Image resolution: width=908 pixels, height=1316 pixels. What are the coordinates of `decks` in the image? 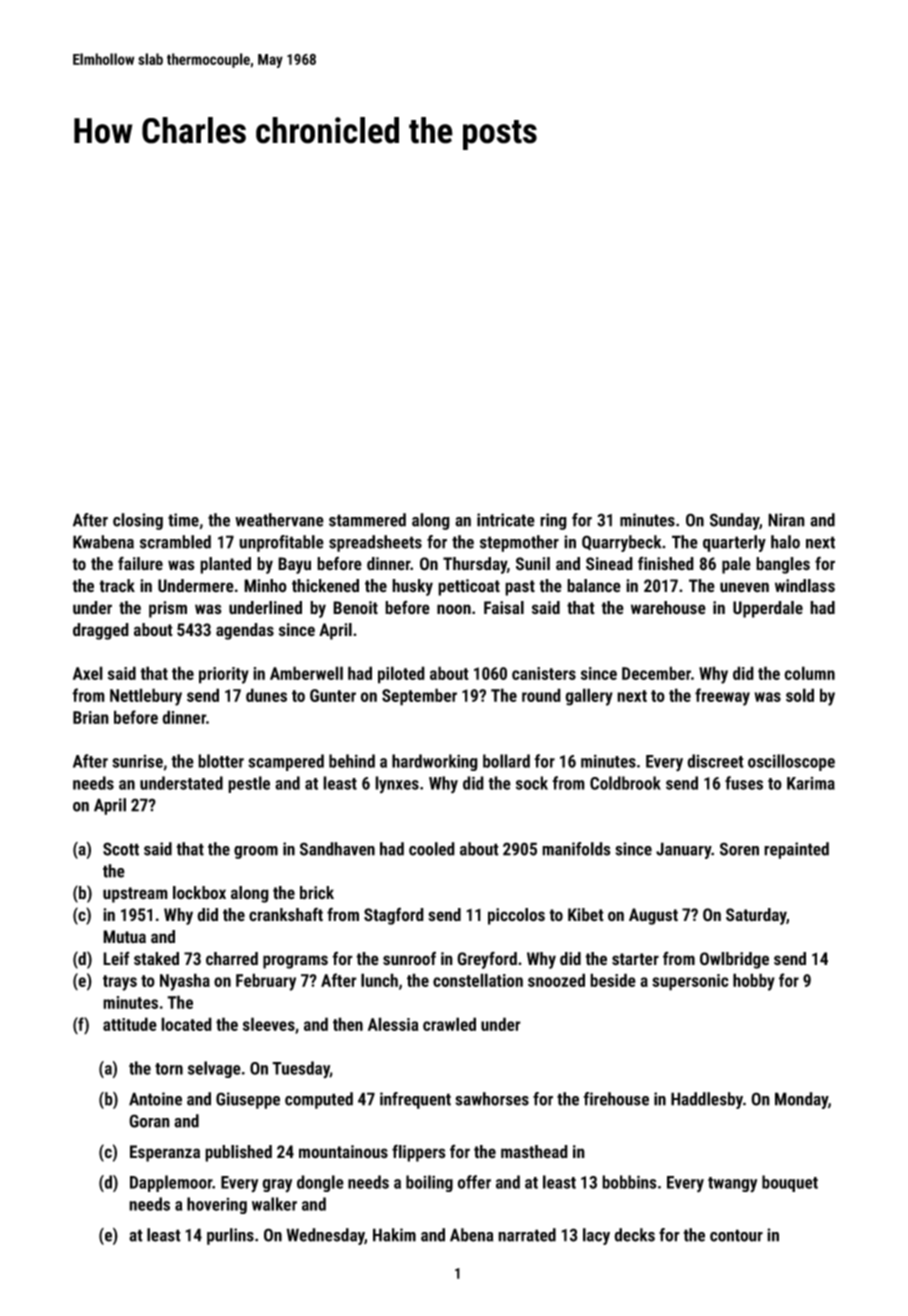 It's located at (634, 1235).
